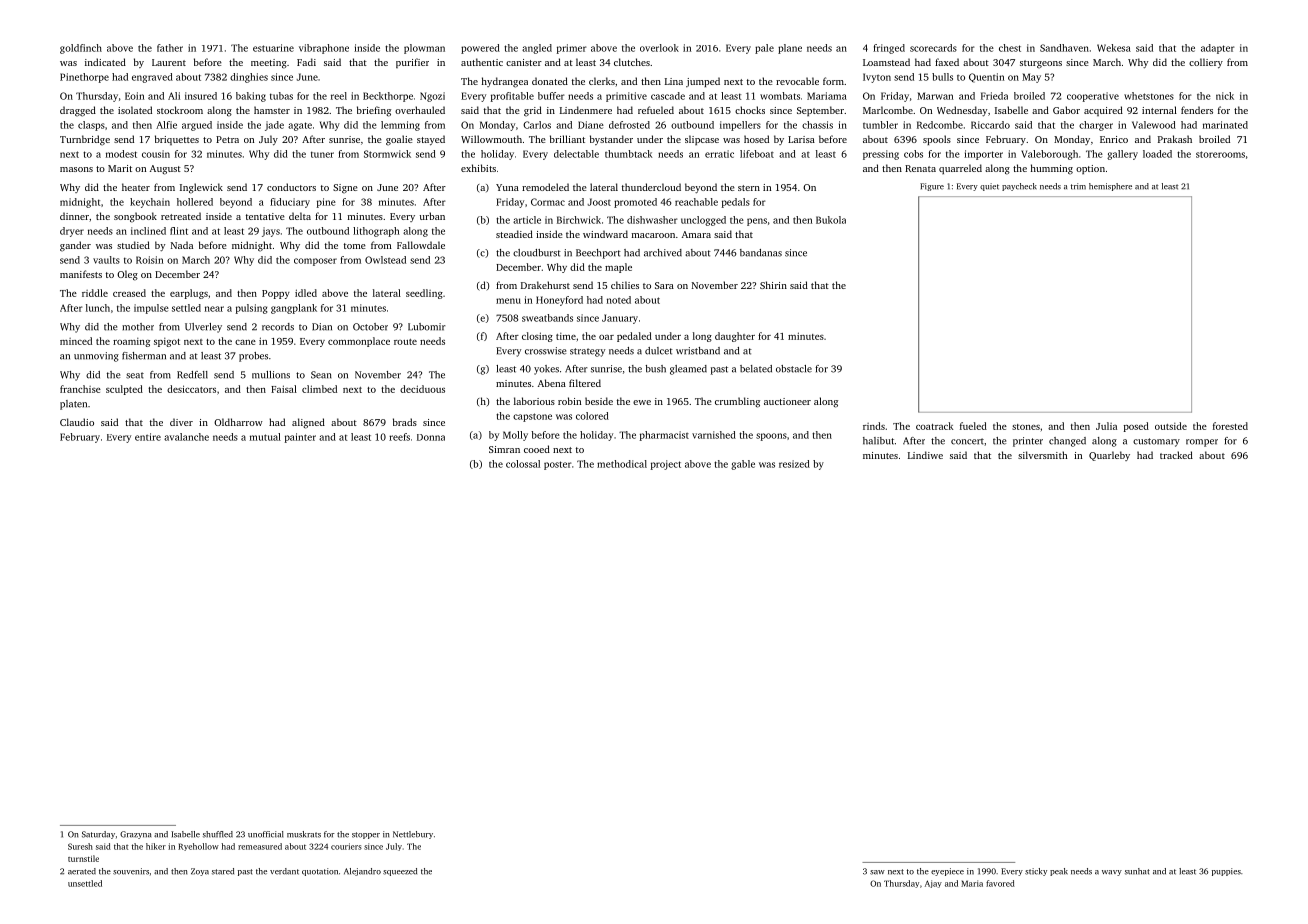  I want to click on estuarine, so click(273, 48).
